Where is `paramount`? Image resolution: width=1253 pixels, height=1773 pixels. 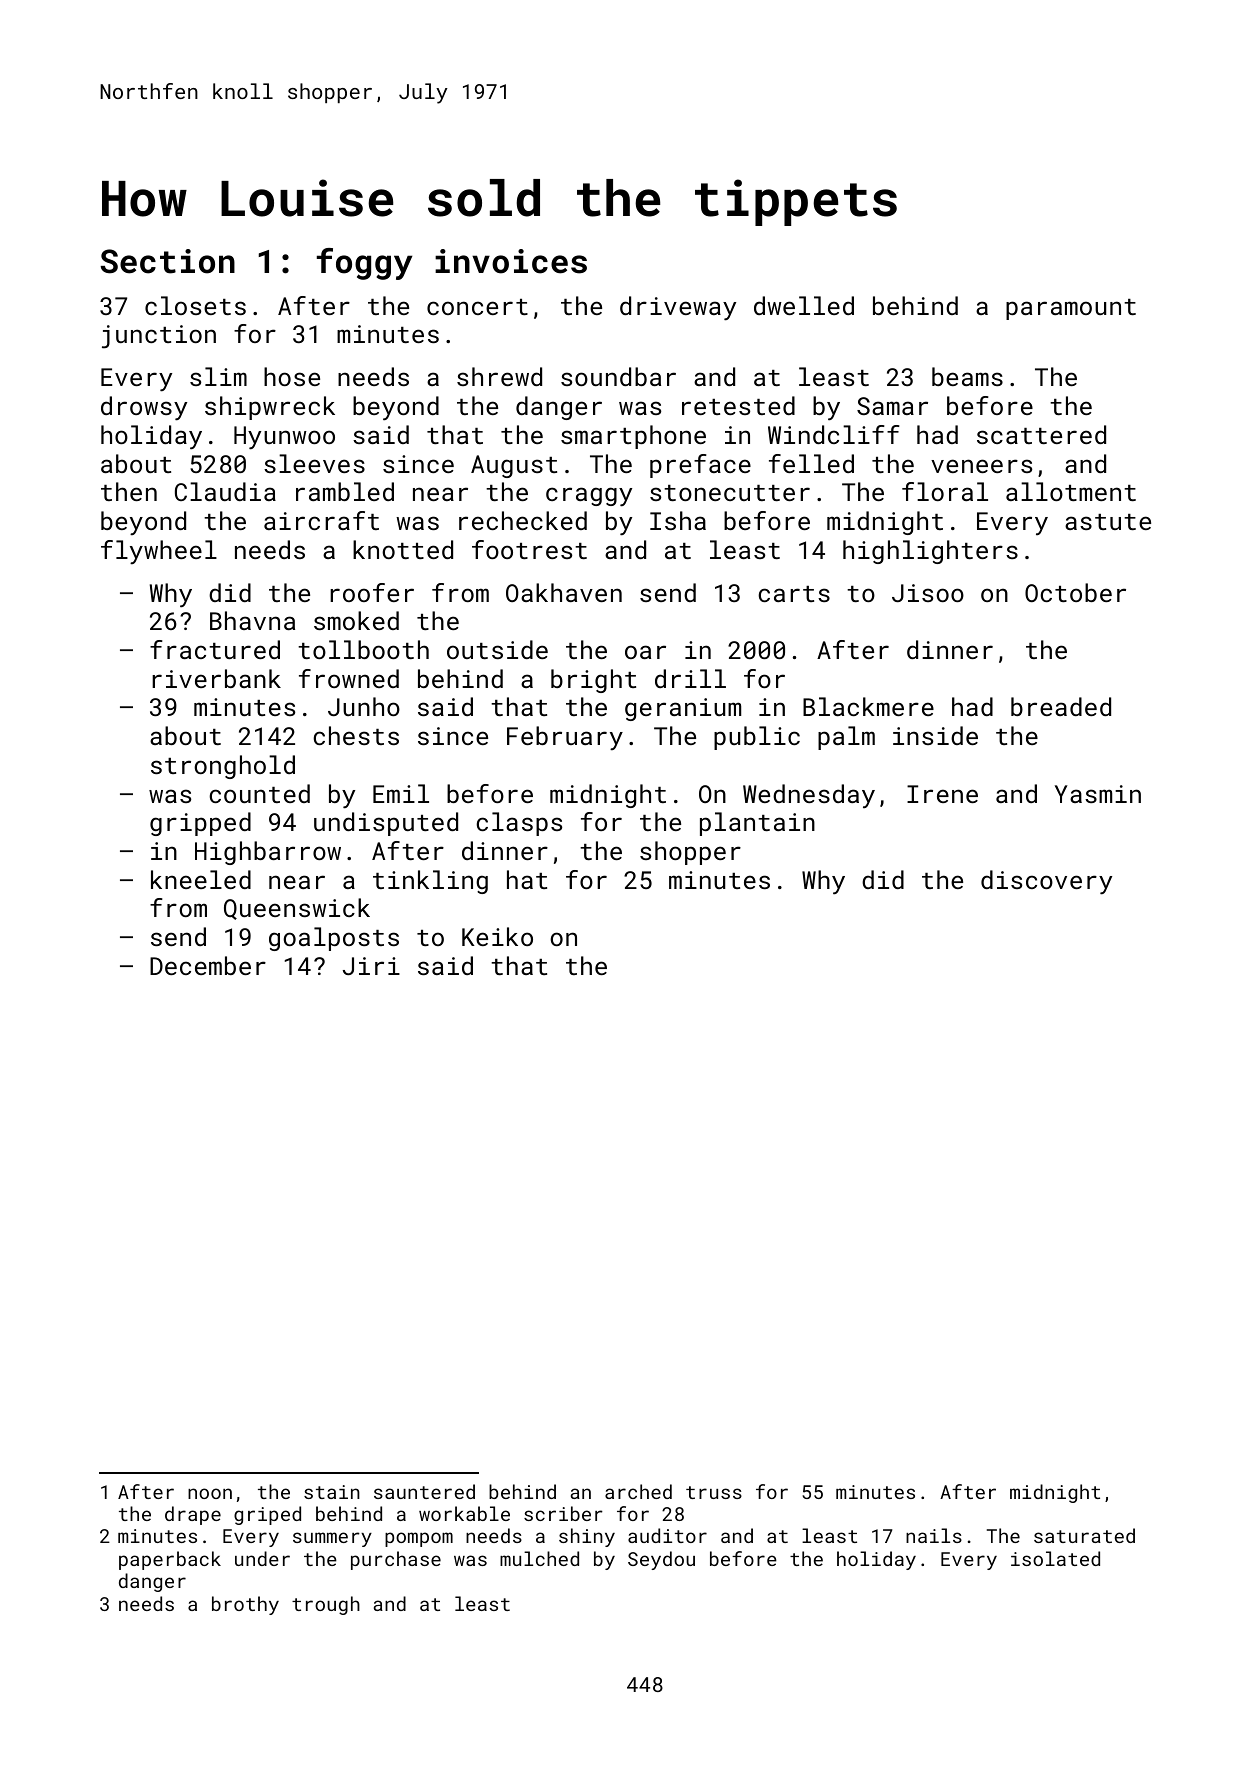 paramount is located at coordinates (1071, 309).
